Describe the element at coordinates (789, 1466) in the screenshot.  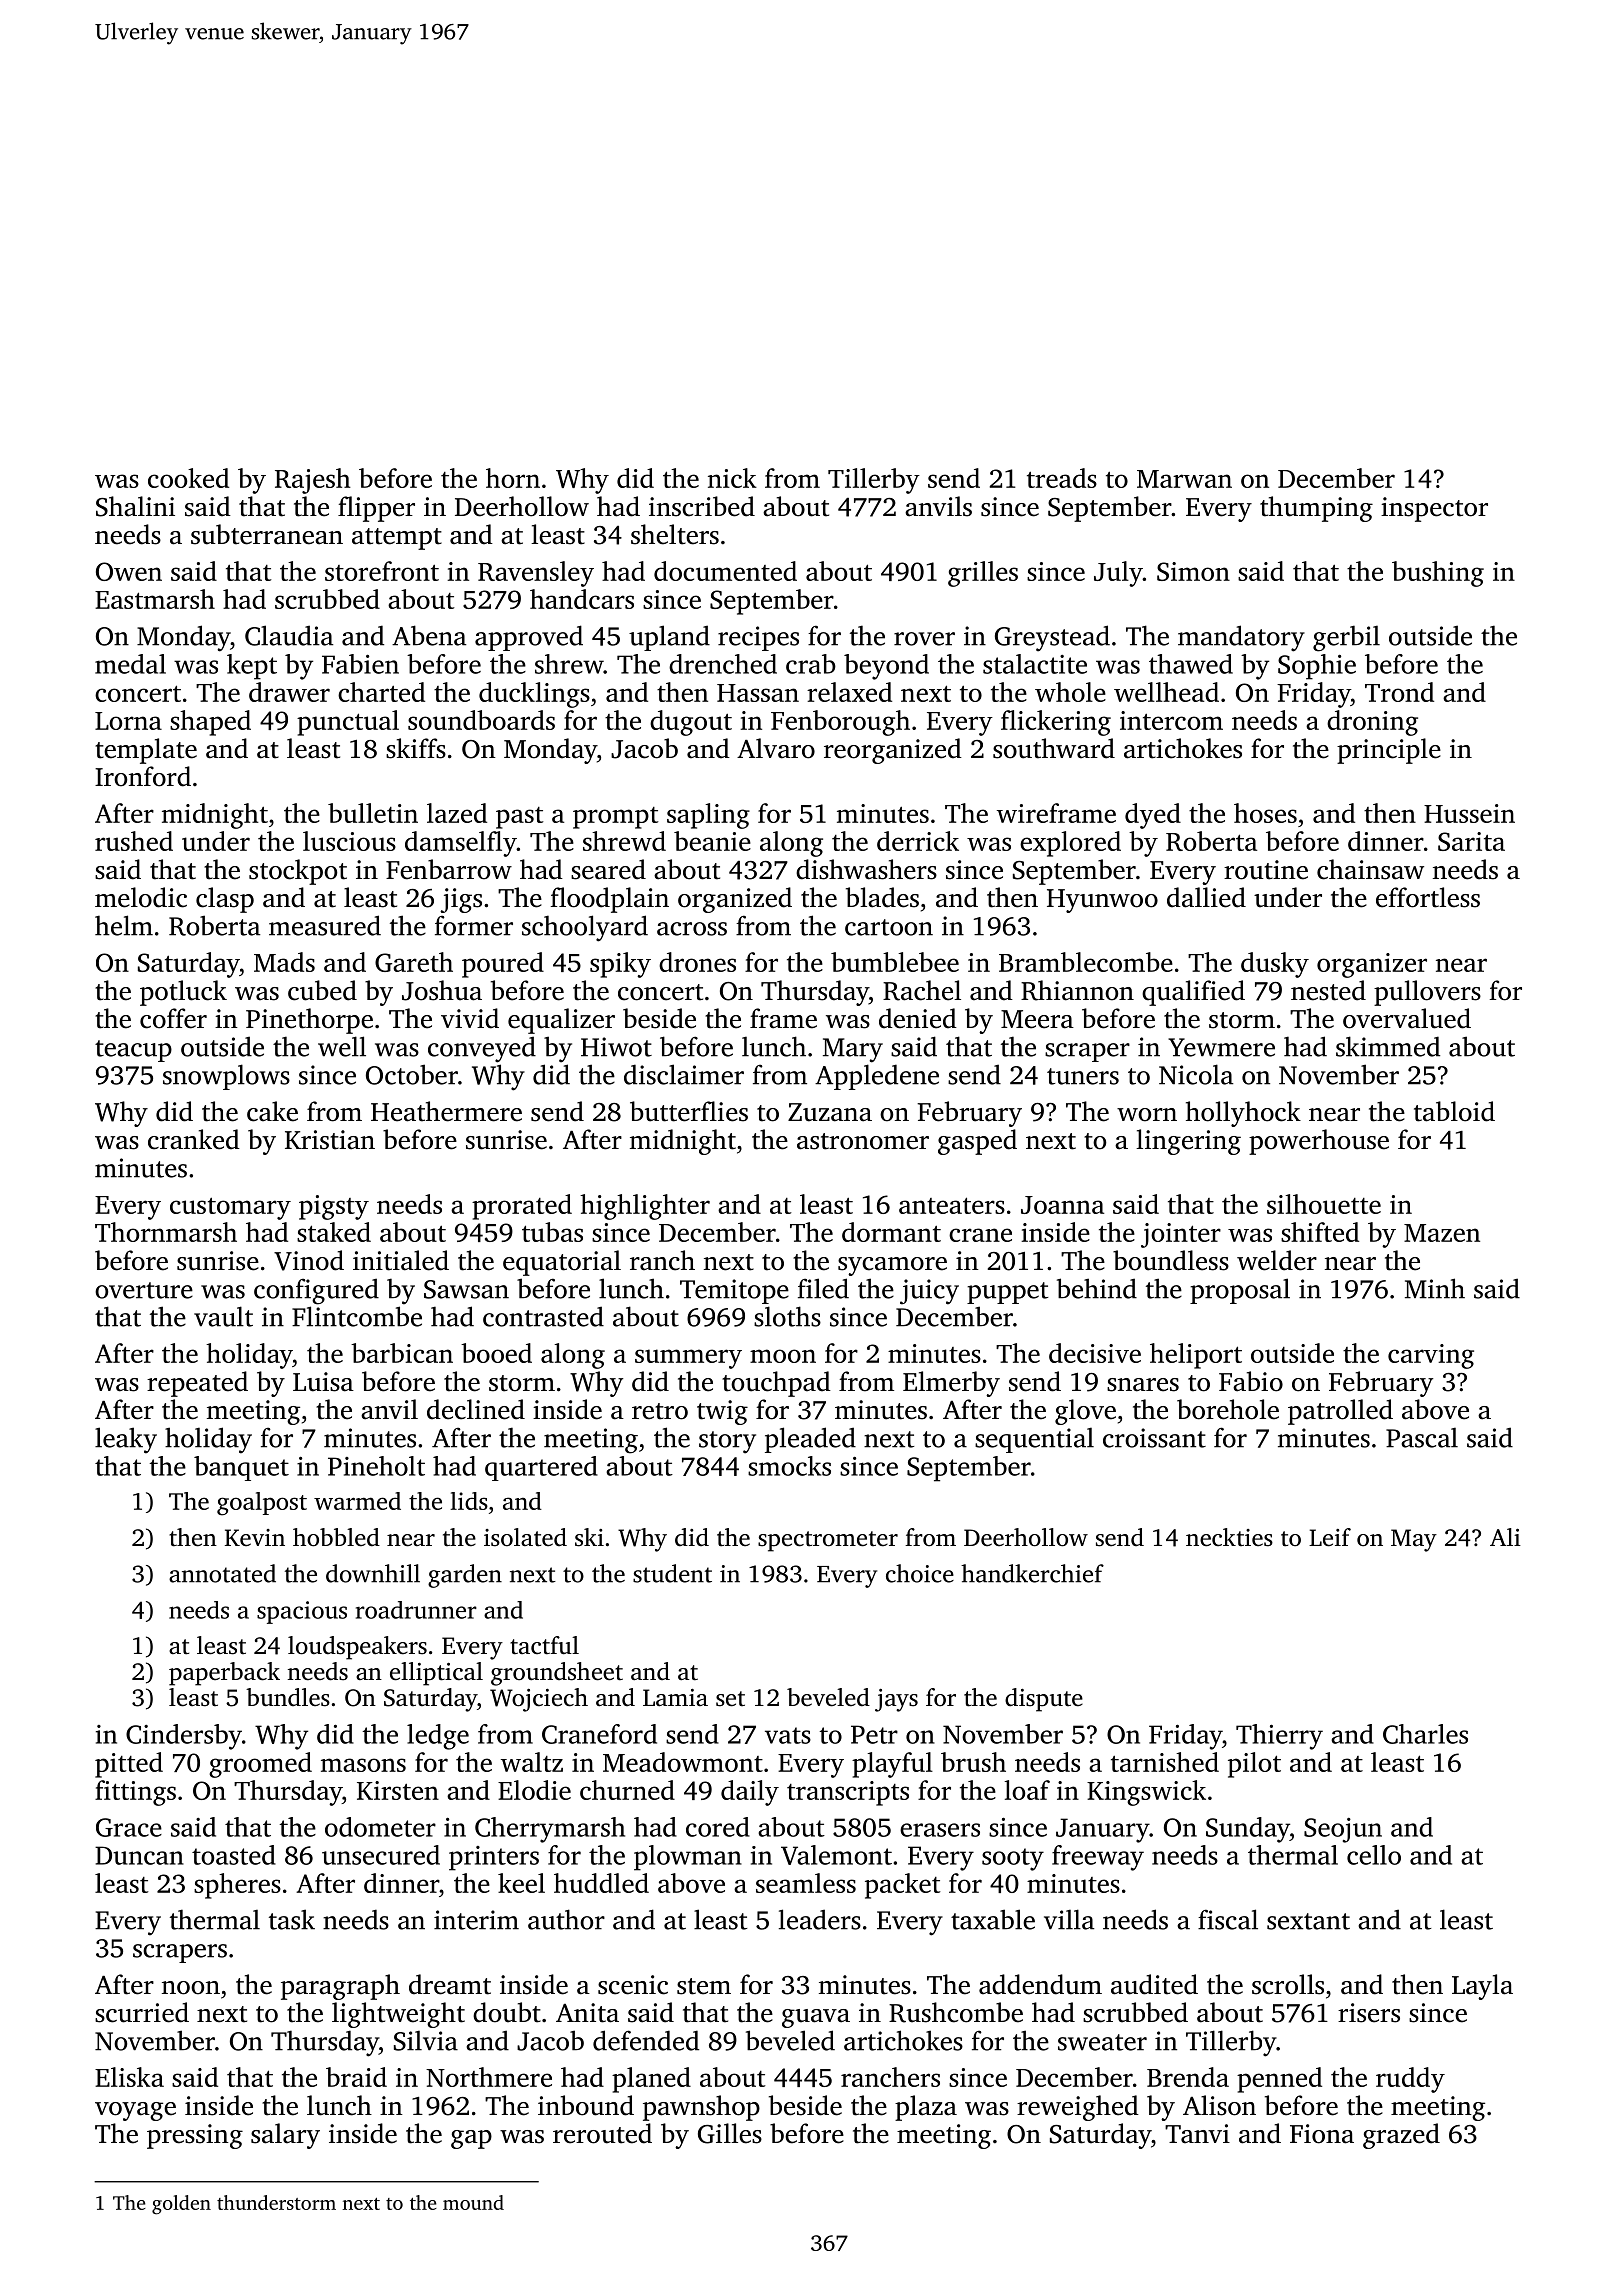
I see `smocks` at that location.
